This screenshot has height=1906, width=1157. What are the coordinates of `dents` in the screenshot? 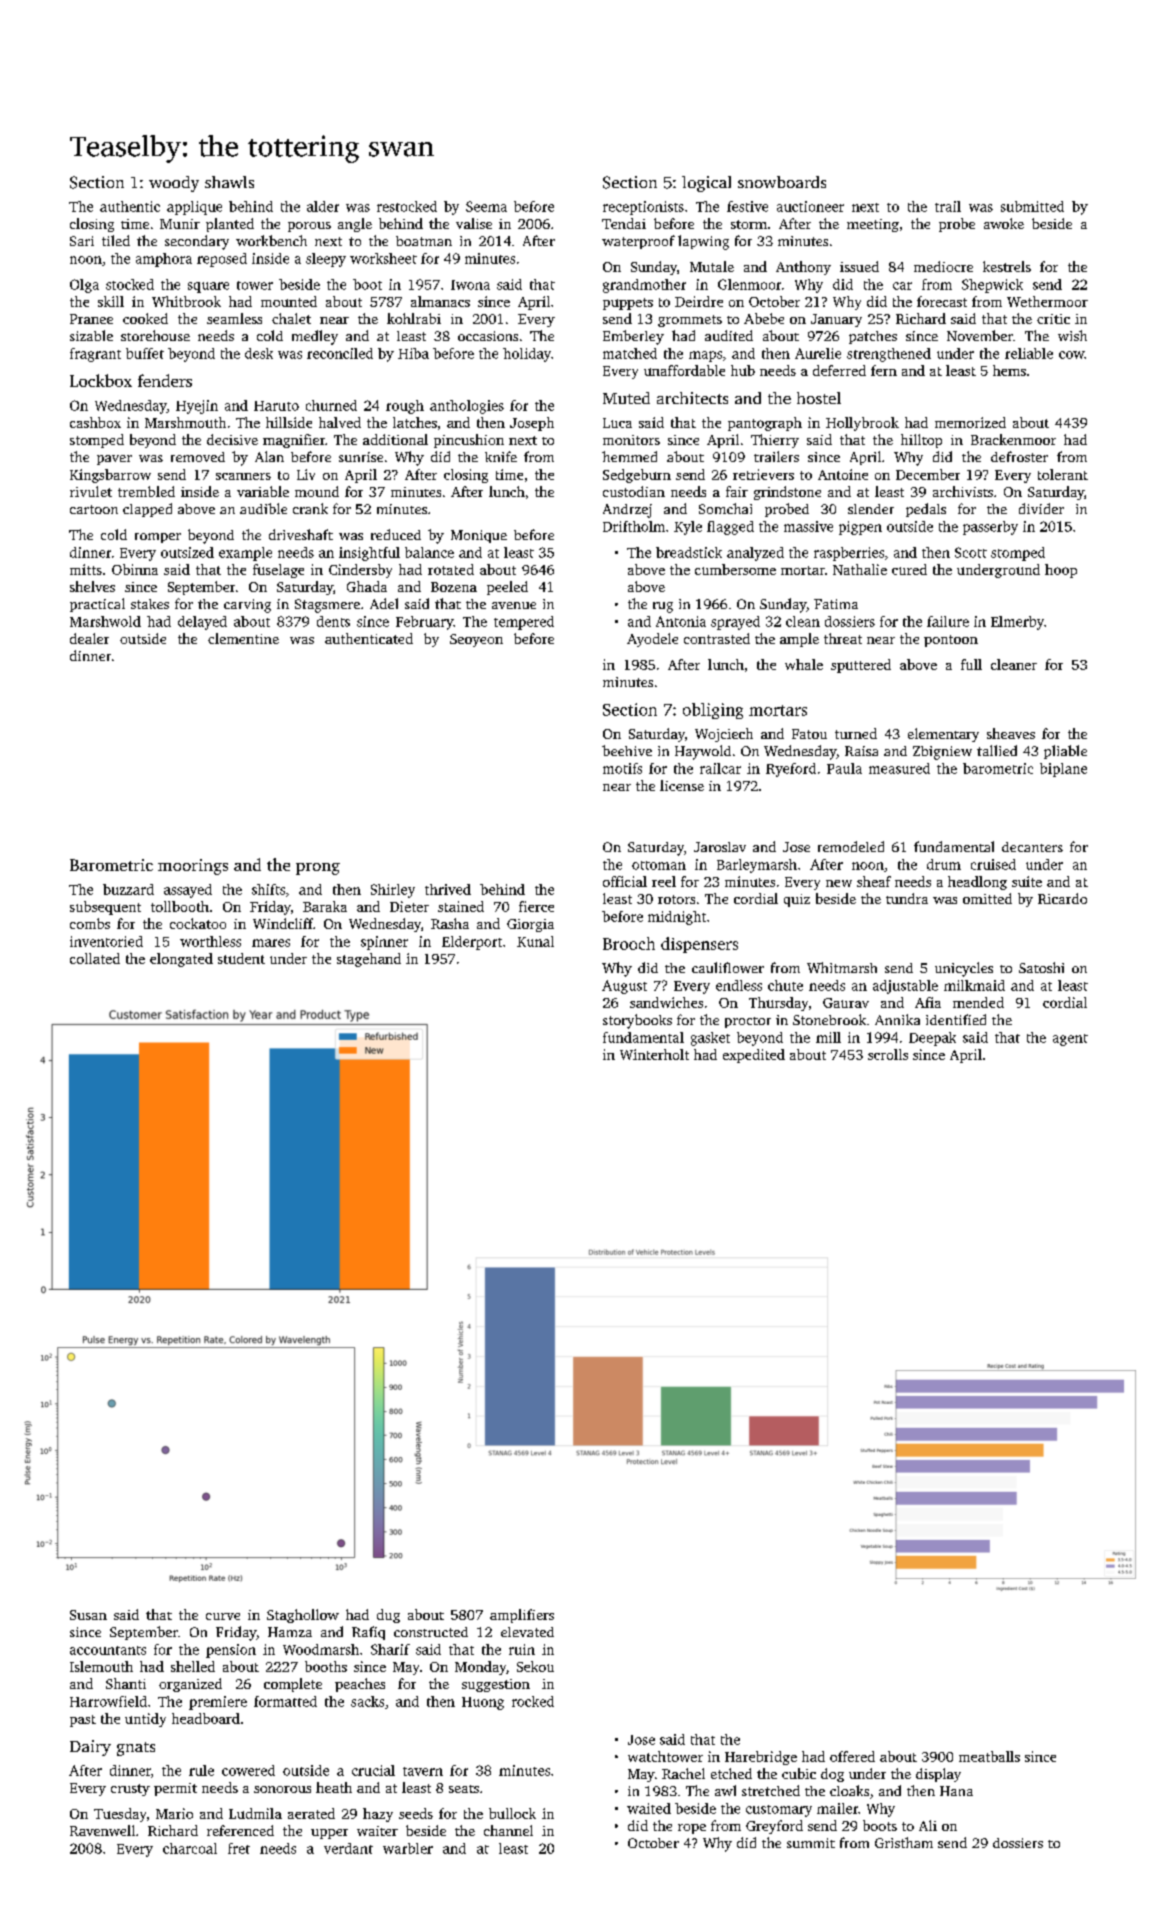 It's located at (333, 621).
